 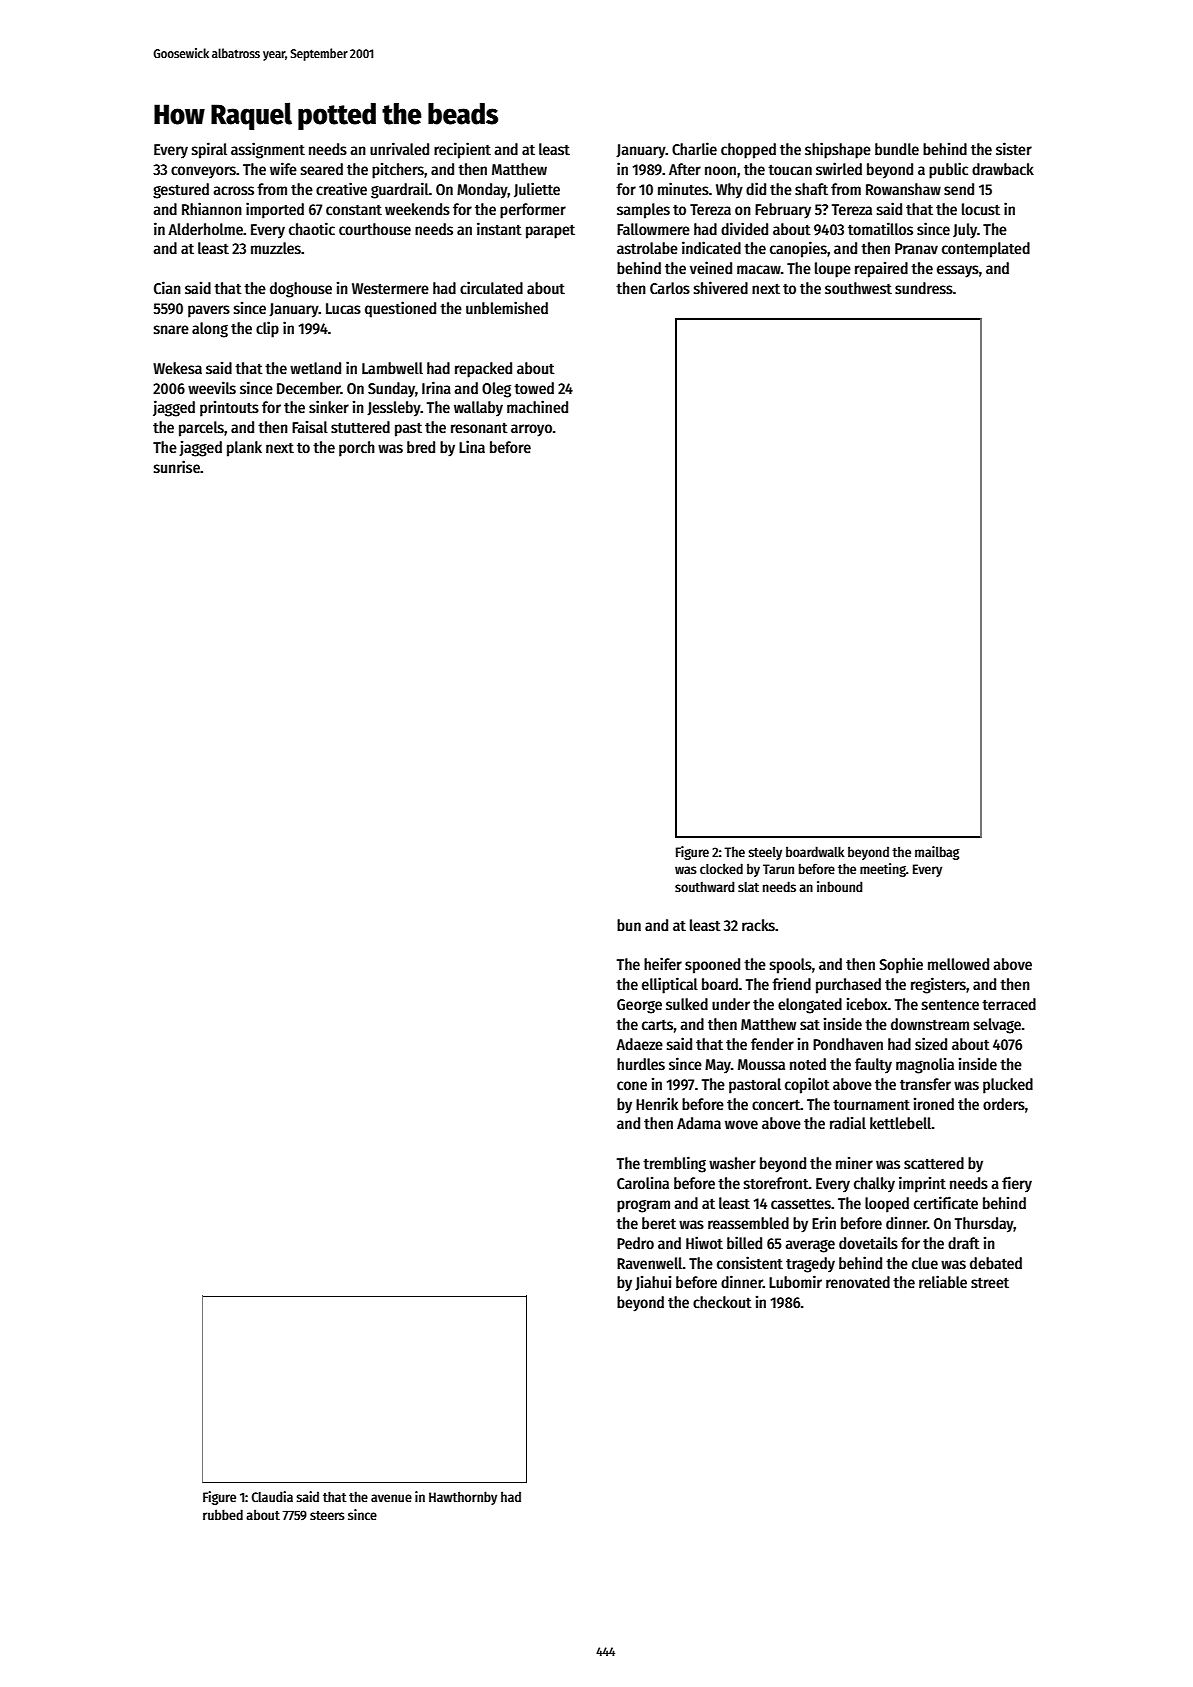 What do you see at coordinates (643, 1206) in the screenshot?
I see `program` at bounding box center [643, 1206].
